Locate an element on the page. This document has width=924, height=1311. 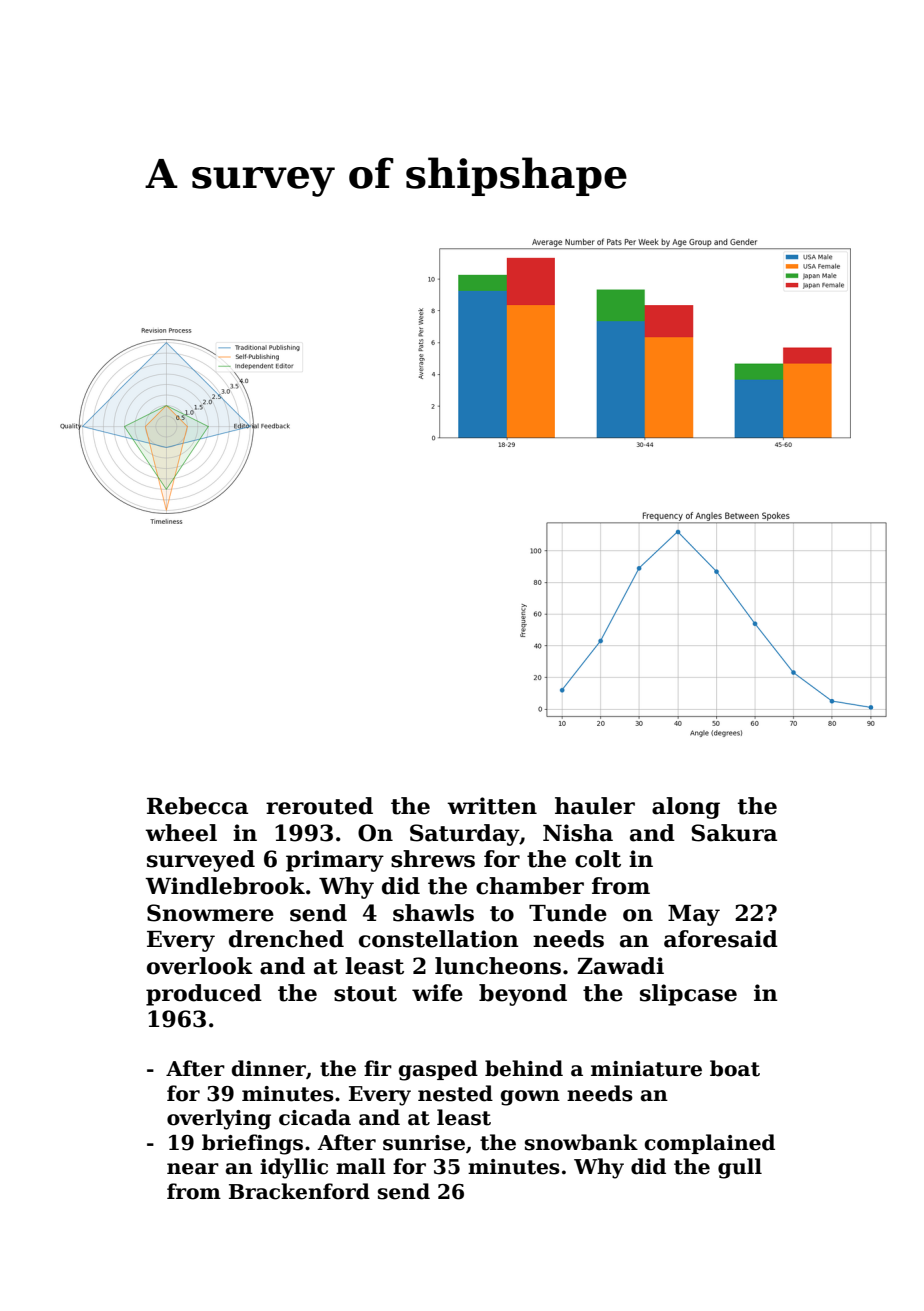
near is located at coordinates (193, 1169).
